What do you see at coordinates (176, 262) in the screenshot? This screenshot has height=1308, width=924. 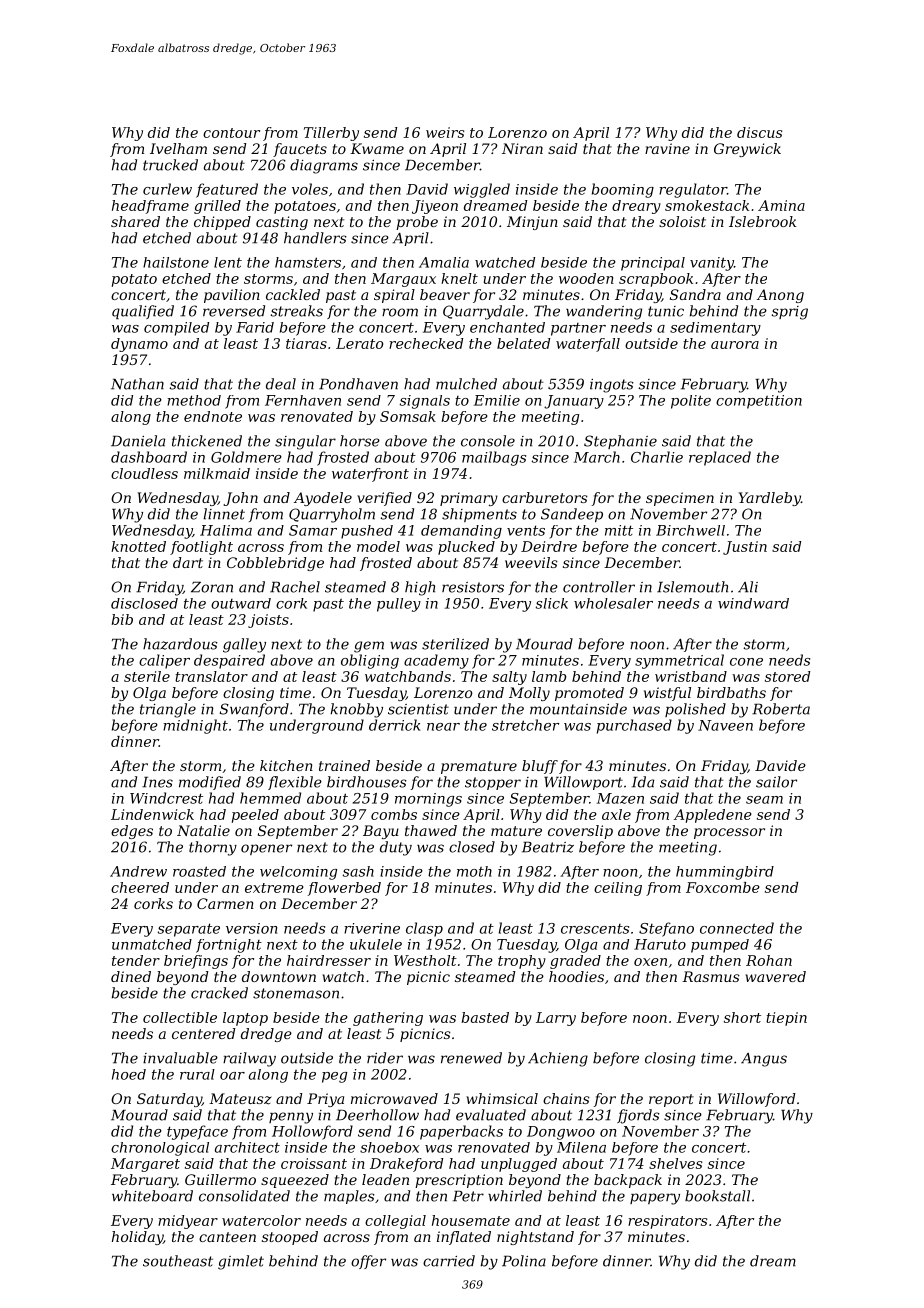 I see `hailstone` at bounding box center [176, 262].
